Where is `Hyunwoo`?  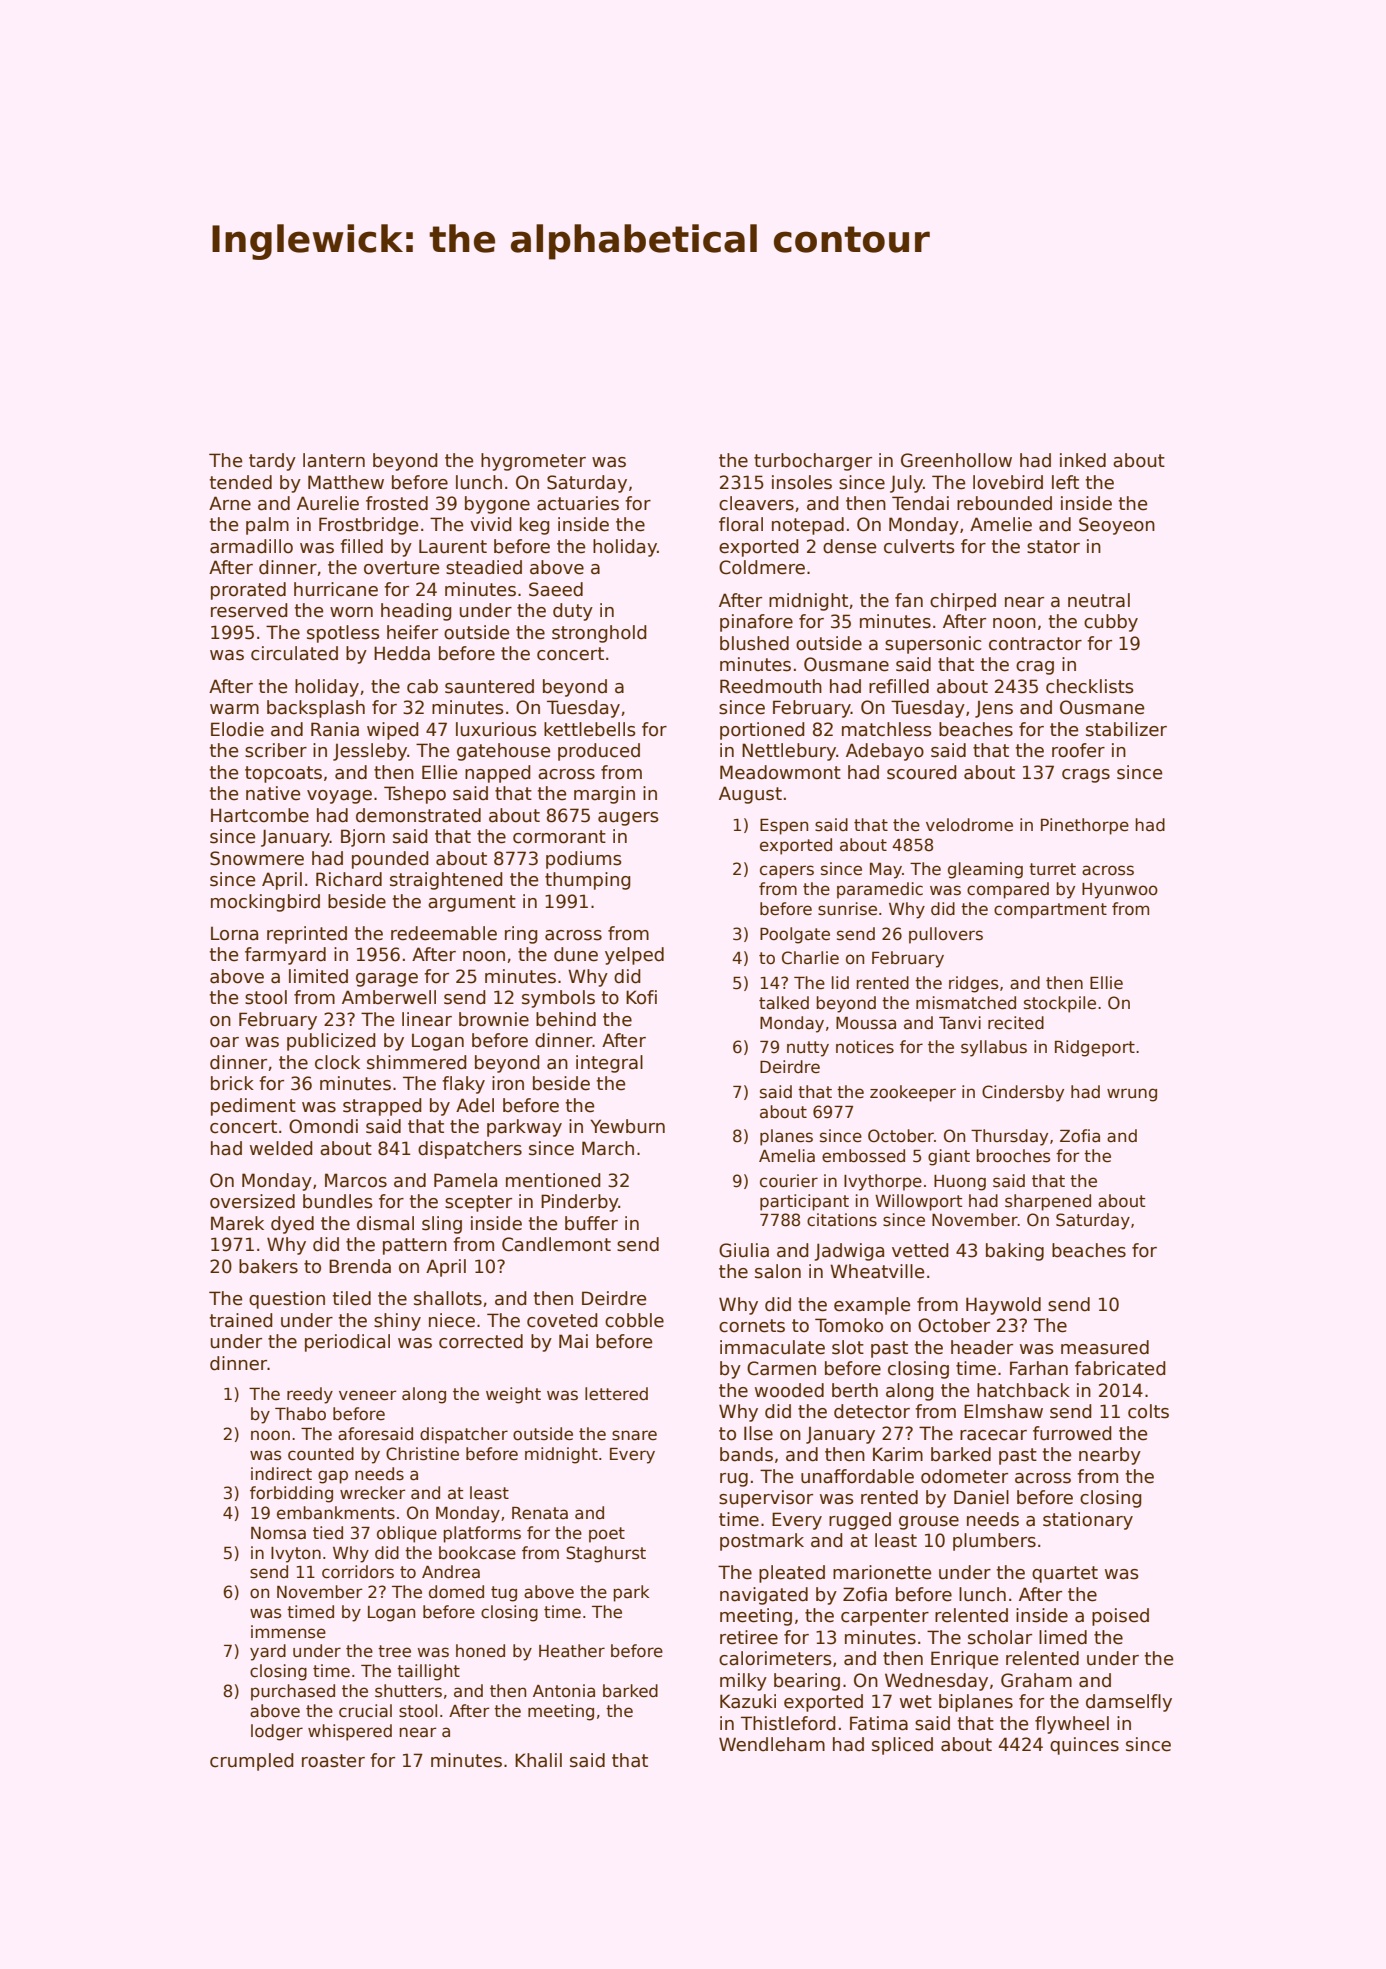
Hyunwoo is located at coordinates (1120, 891).
